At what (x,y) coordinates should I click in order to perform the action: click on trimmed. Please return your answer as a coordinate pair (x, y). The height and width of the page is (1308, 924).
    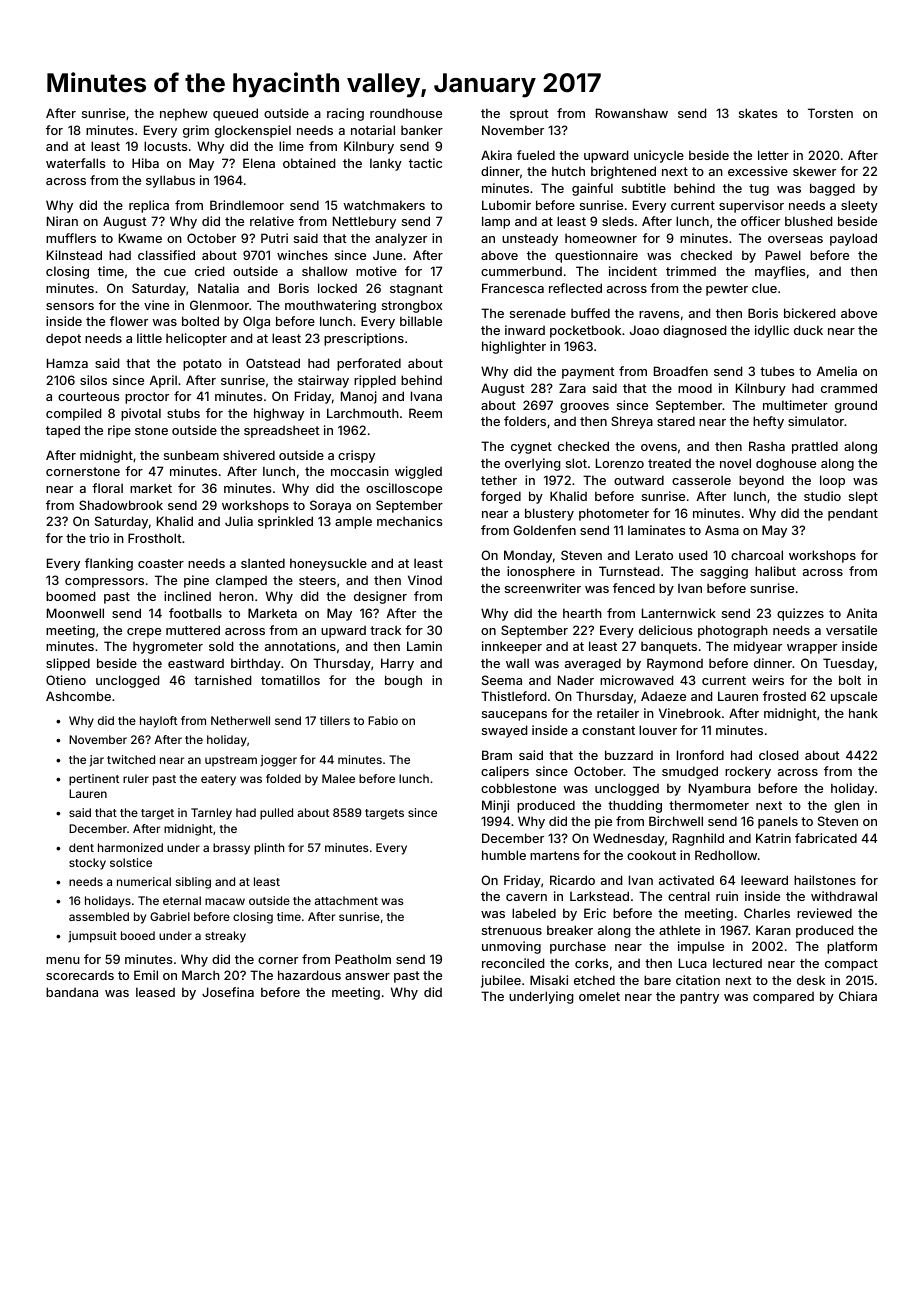
    Looking at the image, I should click on (691, 271).
